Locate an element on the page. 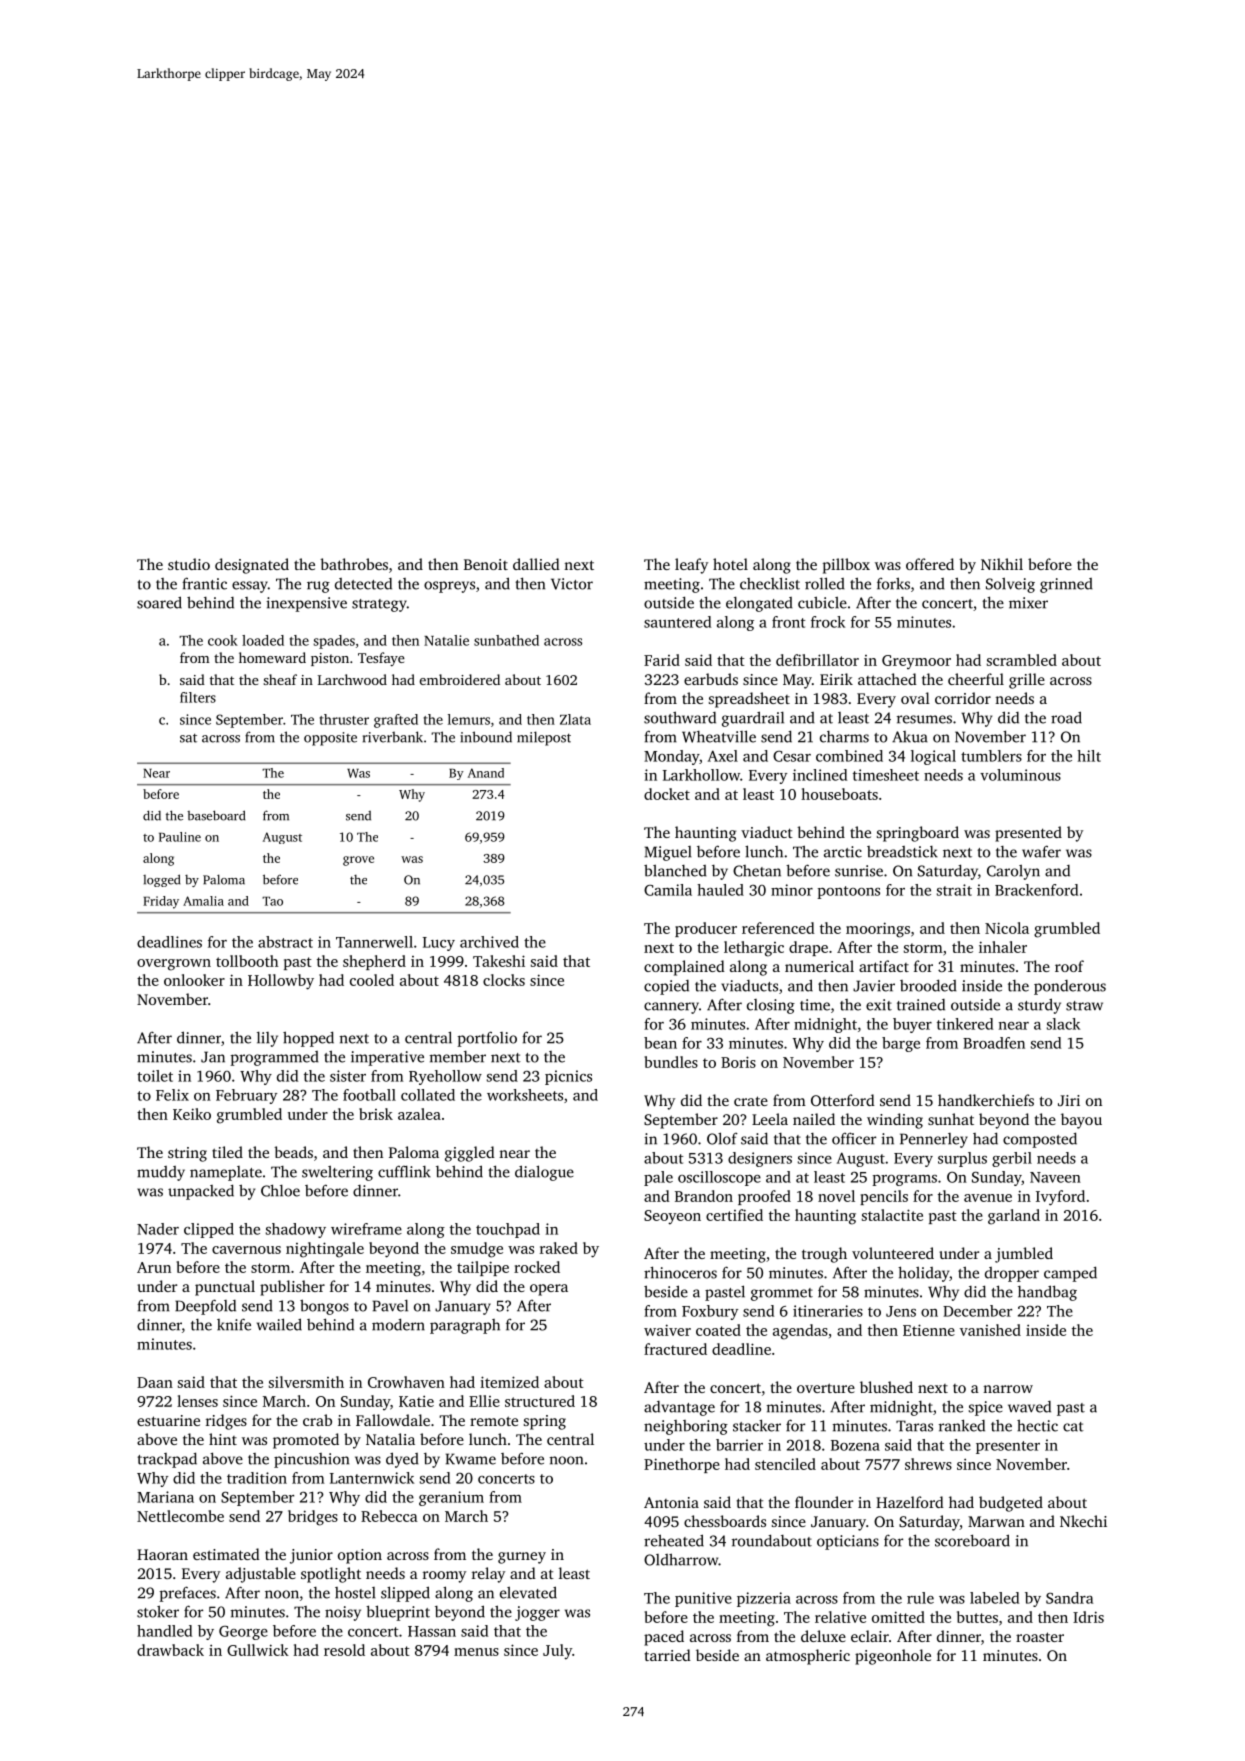 The width and height of the page is (1245, 1761). Victor is located at coordinates (572, 584).
